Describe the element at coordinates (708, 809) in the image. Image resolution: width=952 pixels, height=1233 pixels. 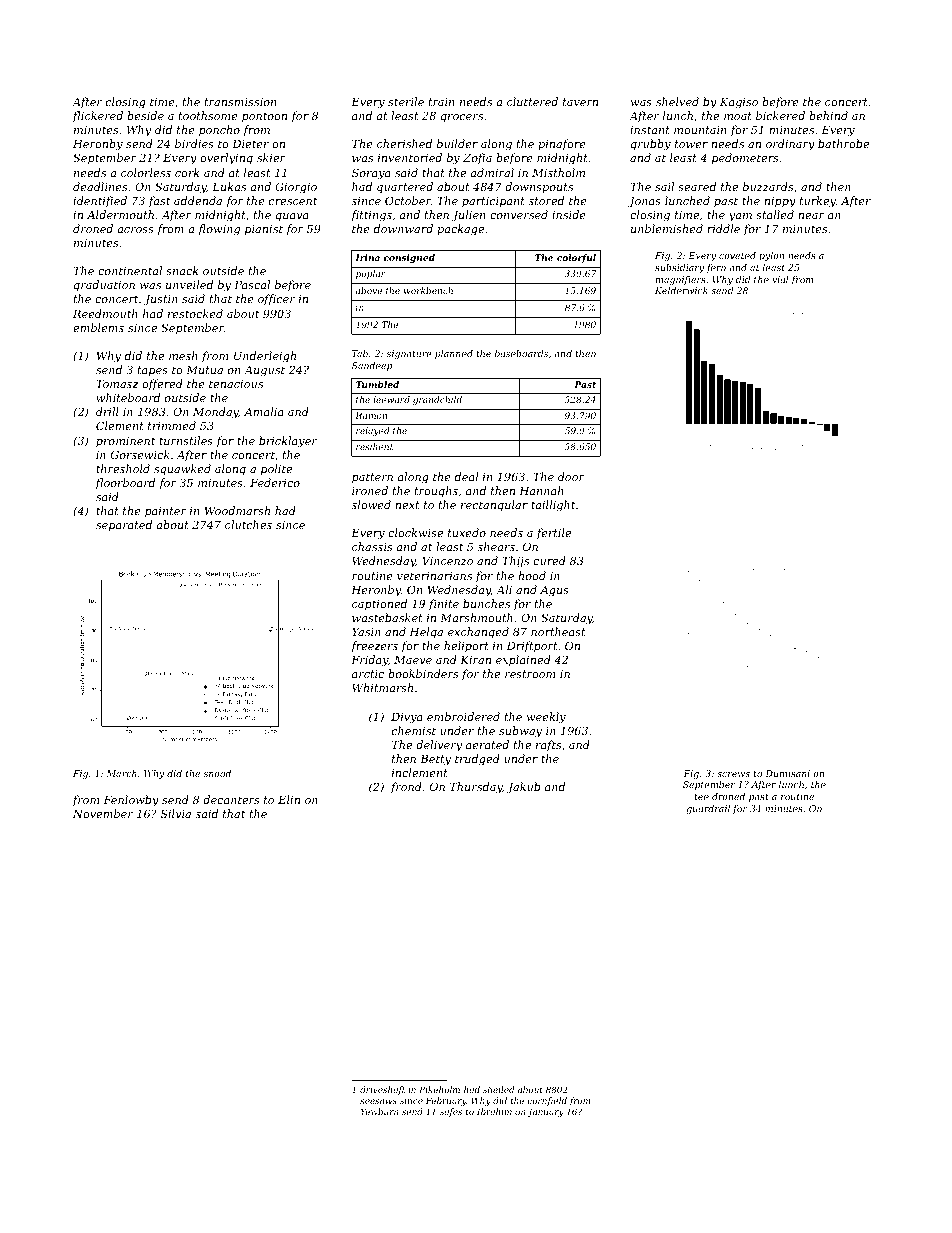
I see `guardrail` at that location.
